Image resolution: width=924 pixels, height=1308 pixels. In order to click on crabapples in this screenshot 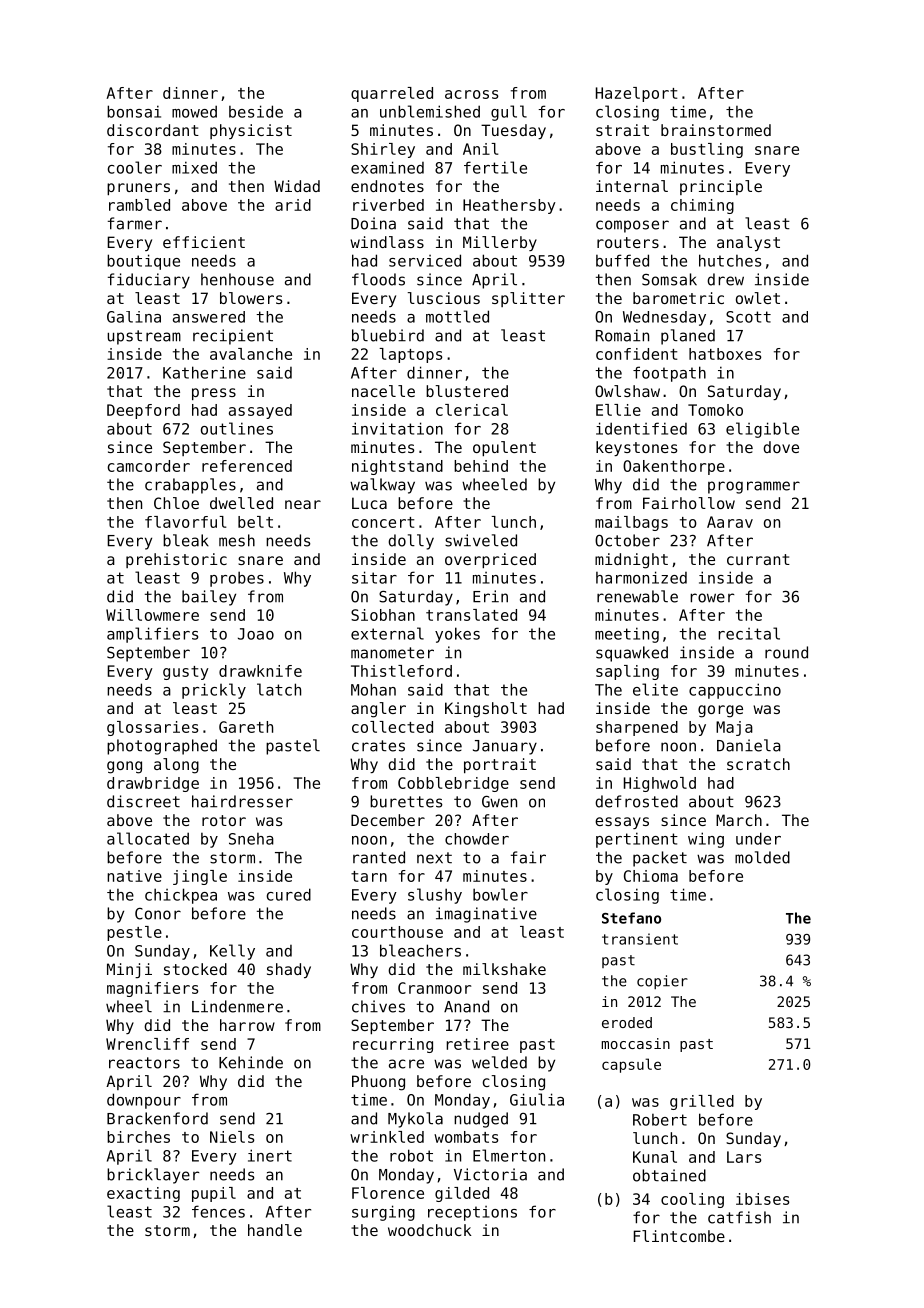, I will do `click(190, 486)`.
